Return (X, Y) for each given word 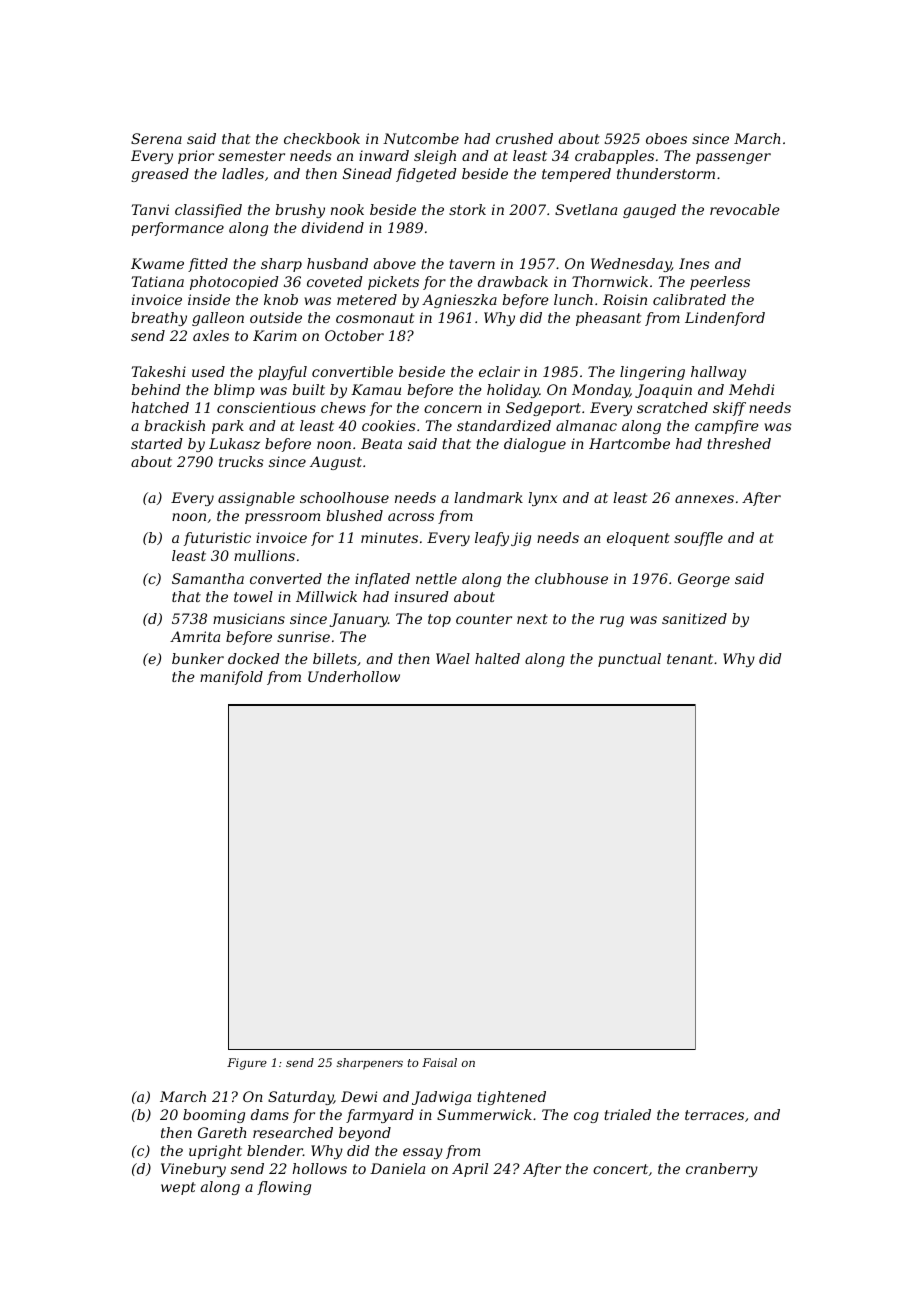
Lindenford (725, 319)
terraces (714, 1115)
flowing (284, 1188)
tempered (576, 175)
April (470, 1170)
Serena (156, 138)
